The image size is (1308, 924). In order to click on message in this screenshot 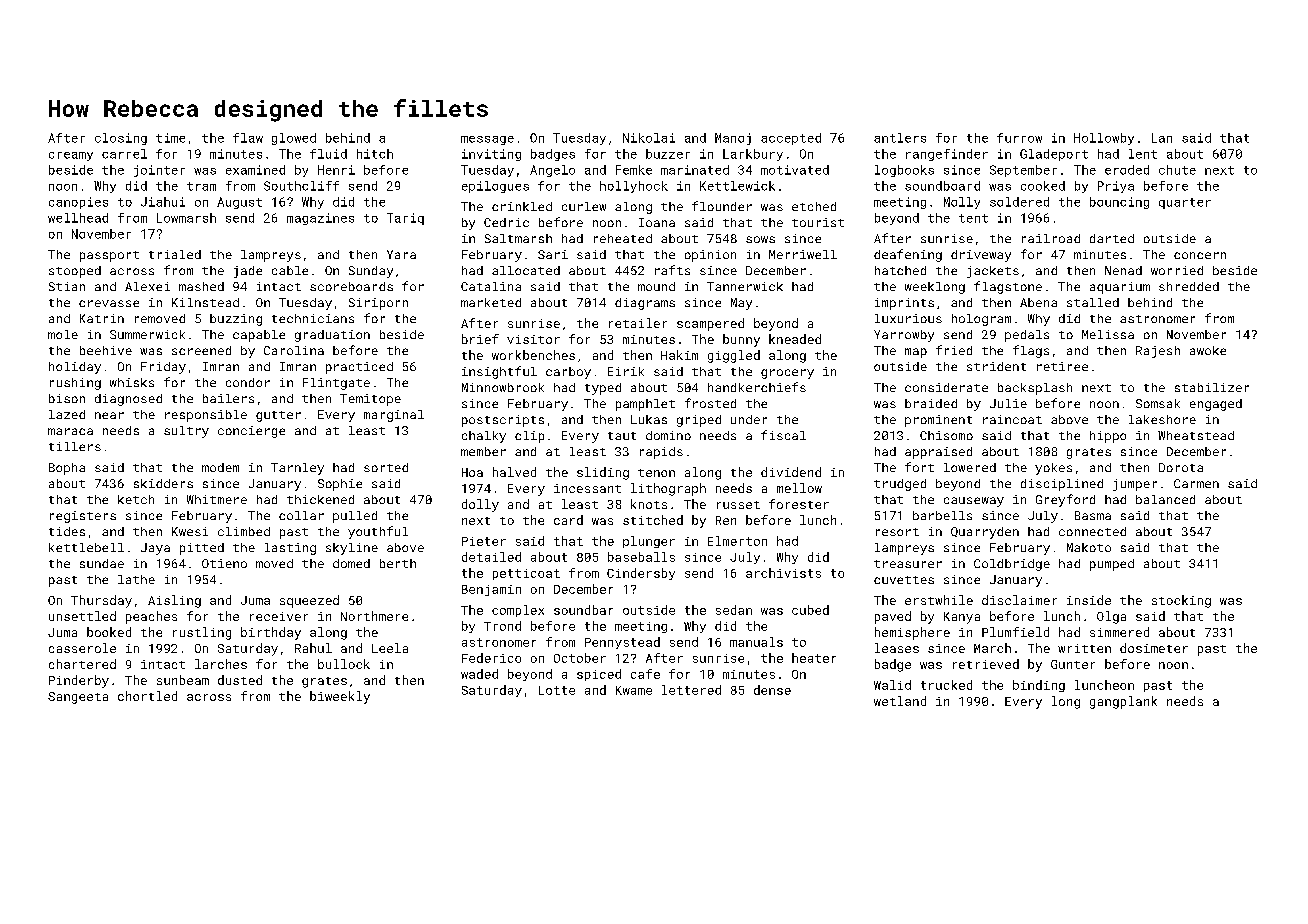, I will do `click(487, 140)`.
